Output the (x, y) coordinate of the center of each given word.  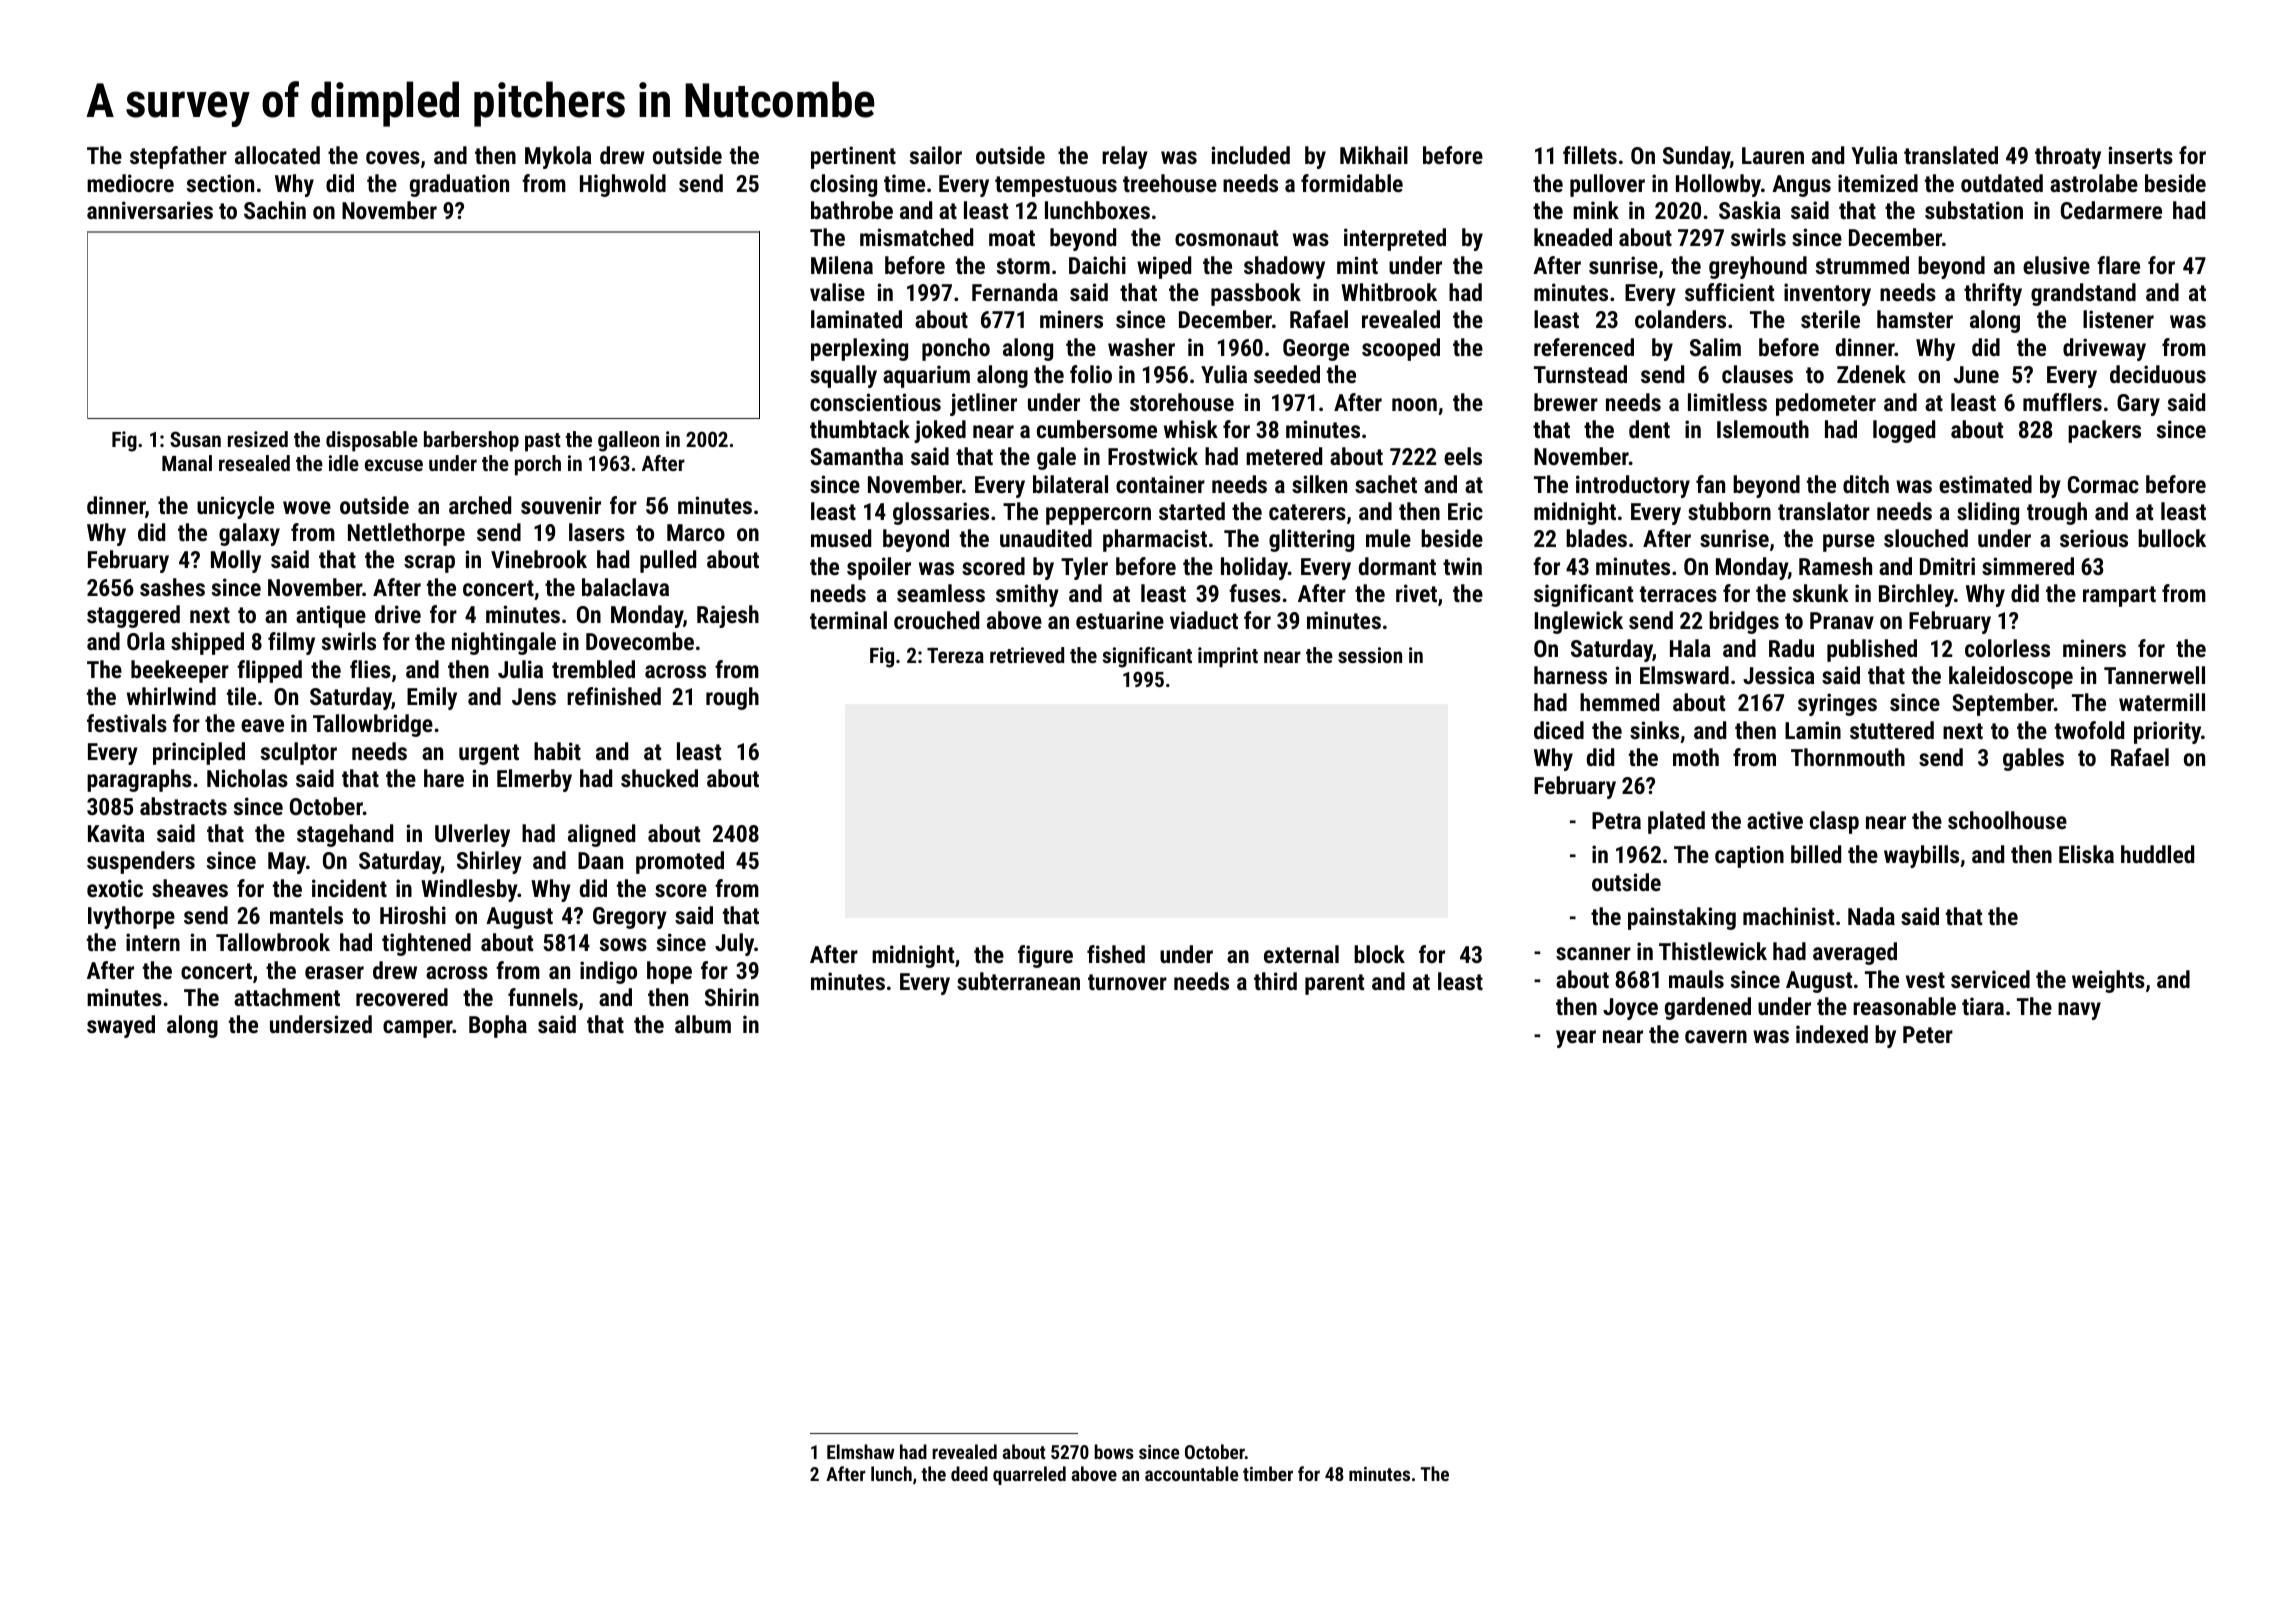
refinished (614, 696)
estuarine (1120, 620)
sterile (1830, 319)
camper (418, 1029)
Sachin (275, 210)
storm (1023, 266)
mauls (1696, 979)
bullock (2172, 538)
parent (1334, 984)
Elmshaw (861, 1451)
